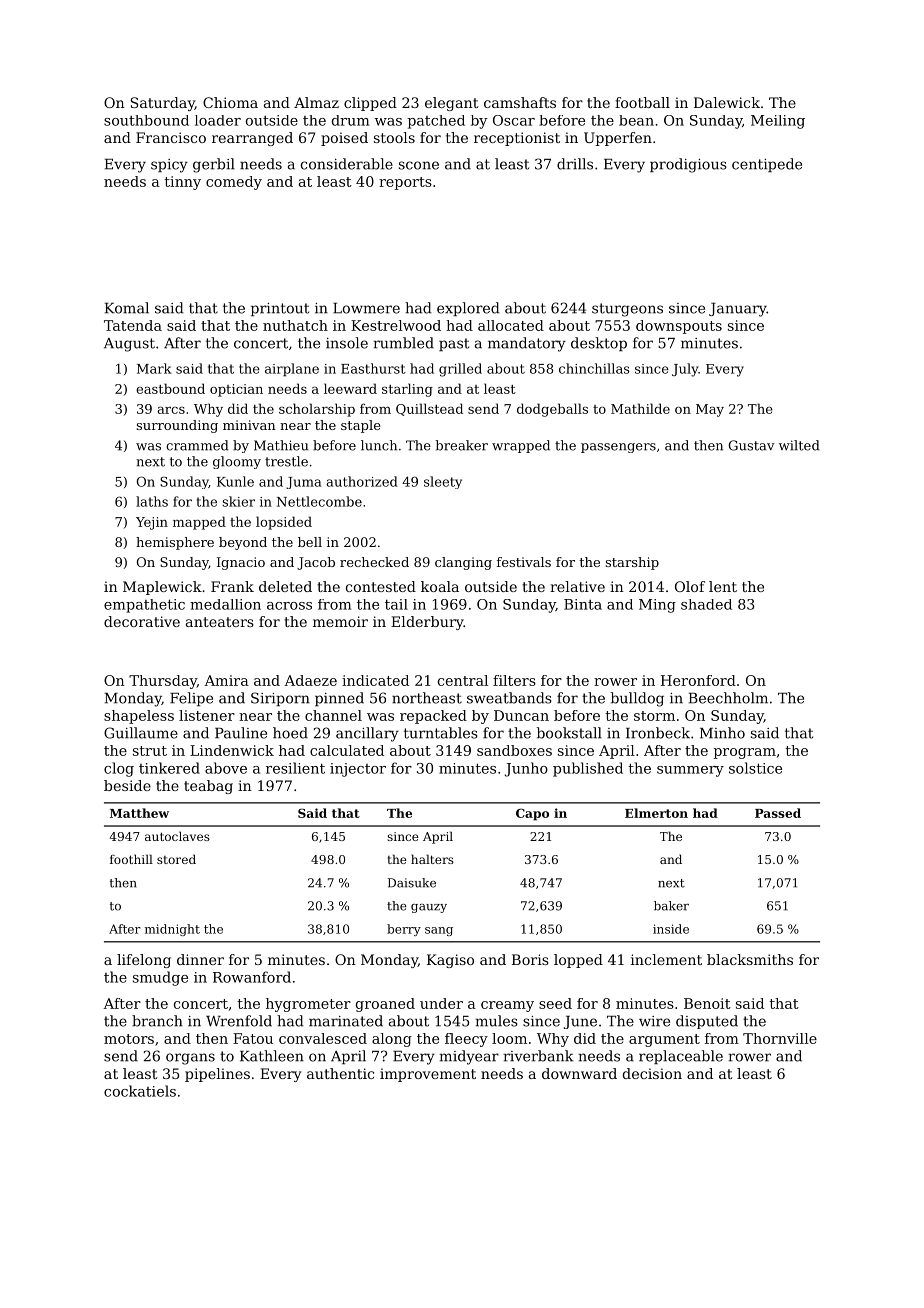 The image size is (924, 1308). I want to click on Dalewick, so click(727, 102).
